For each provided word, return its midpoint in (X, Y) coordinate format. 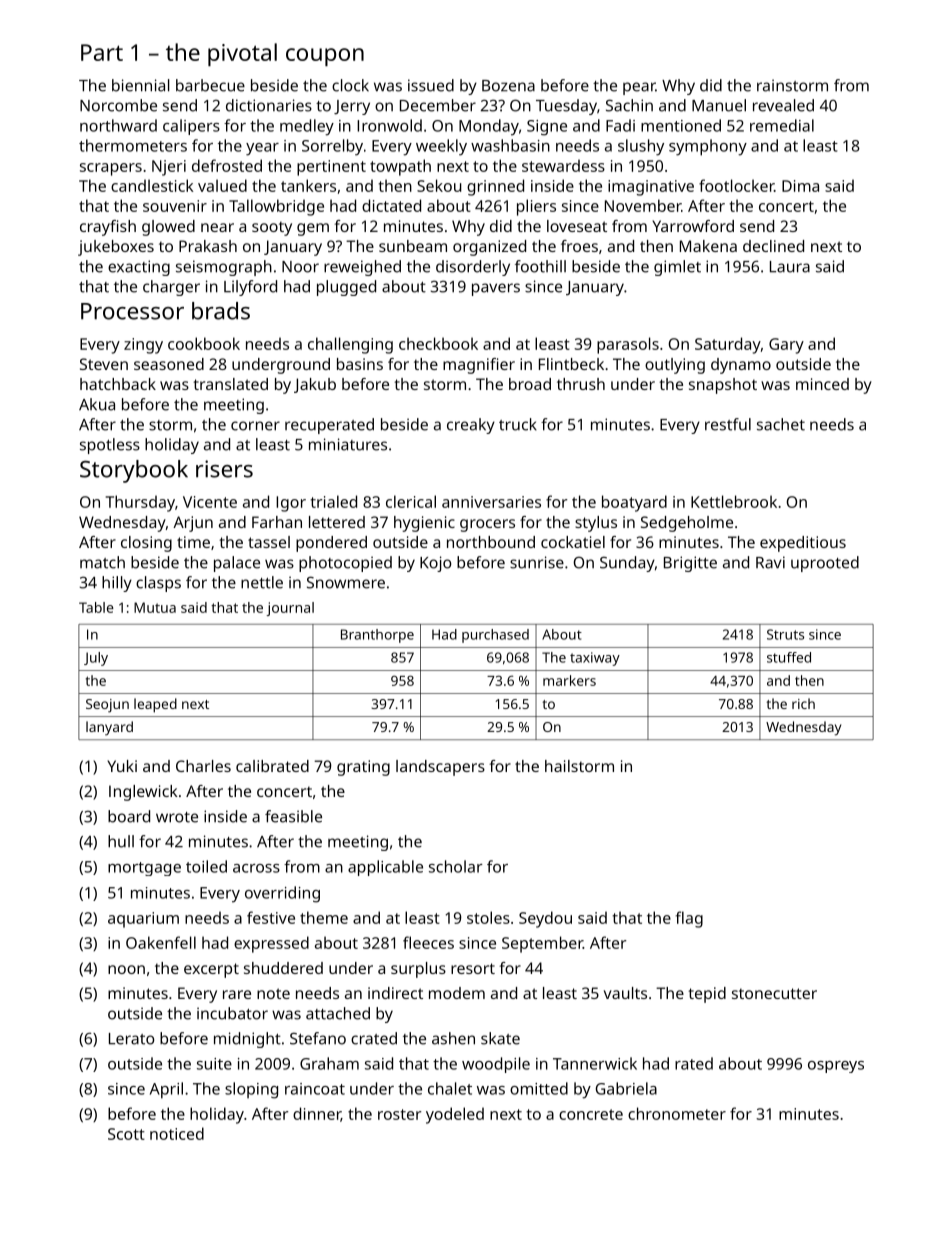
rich (803, 703)
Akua (97, 404)
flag (689, 919)
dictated (391, 205)
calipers (191, 127)
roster (400, 1114)
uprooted (825, 564)
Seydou (545, 919)
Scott (126, 1134)
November (643, 205)
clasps (158, 584)
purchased (495, 636)
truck (518, 424)
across (256, 868)
